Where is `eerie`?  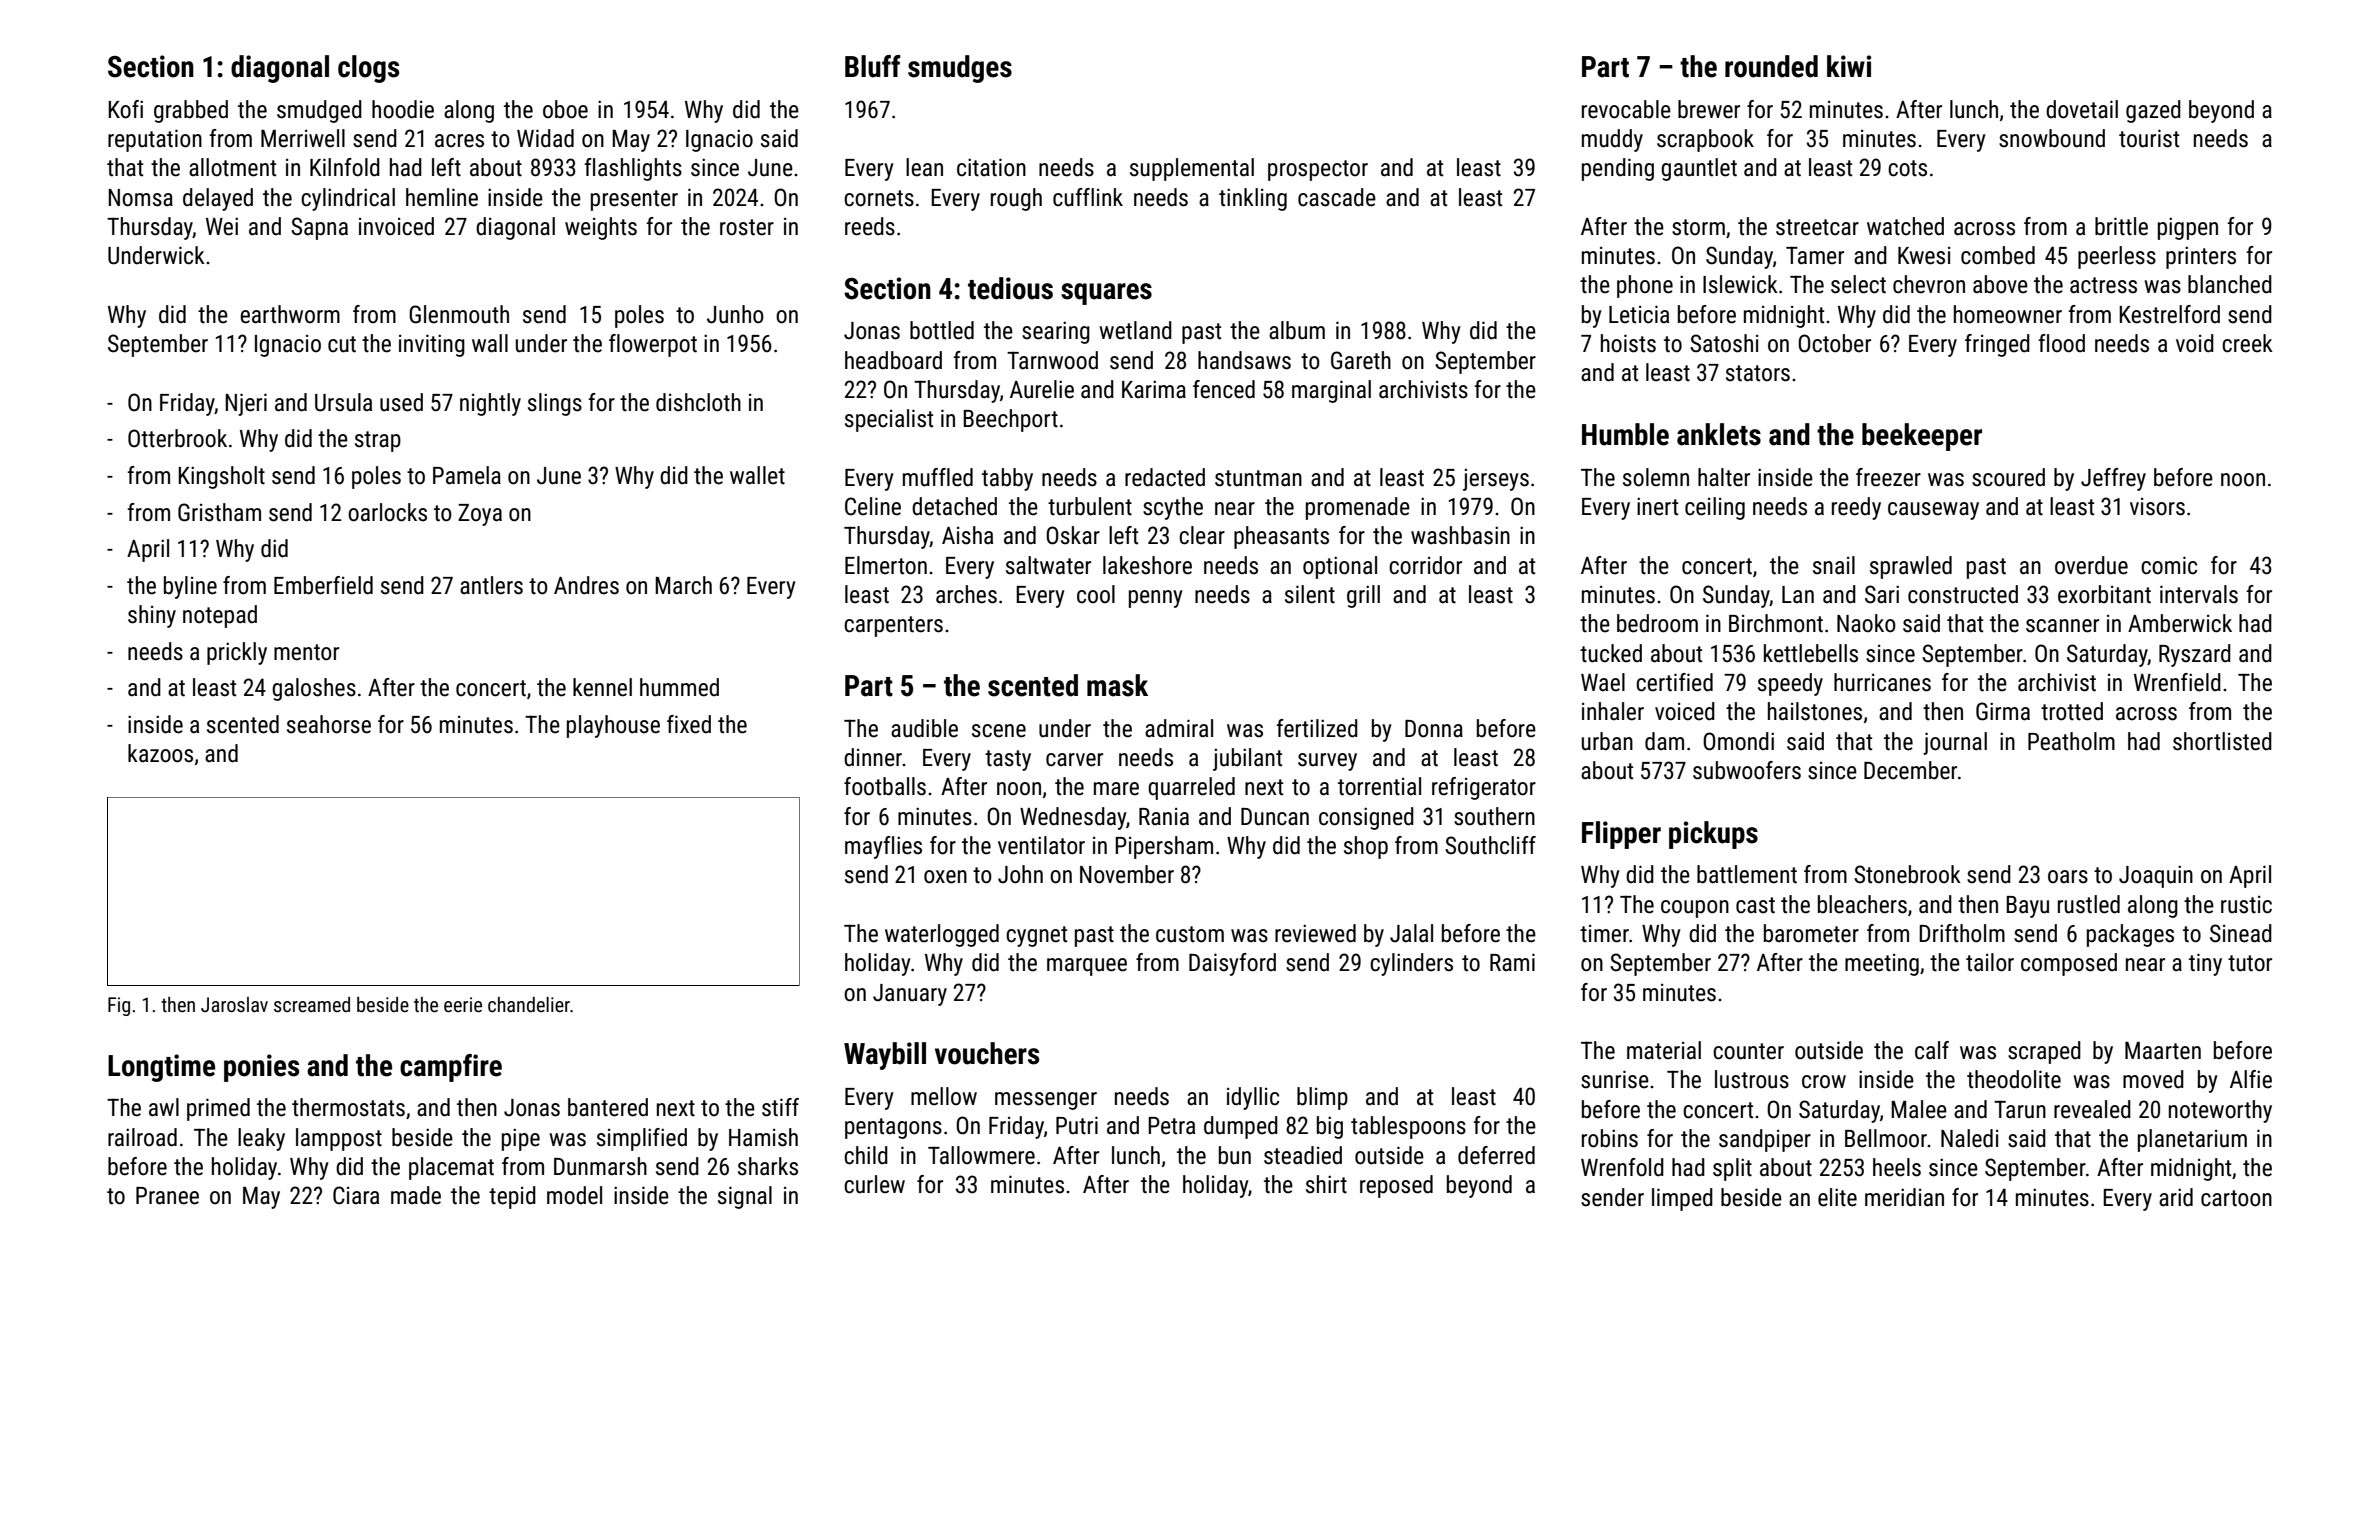
eerie is located at coordinates (463, 1004).
